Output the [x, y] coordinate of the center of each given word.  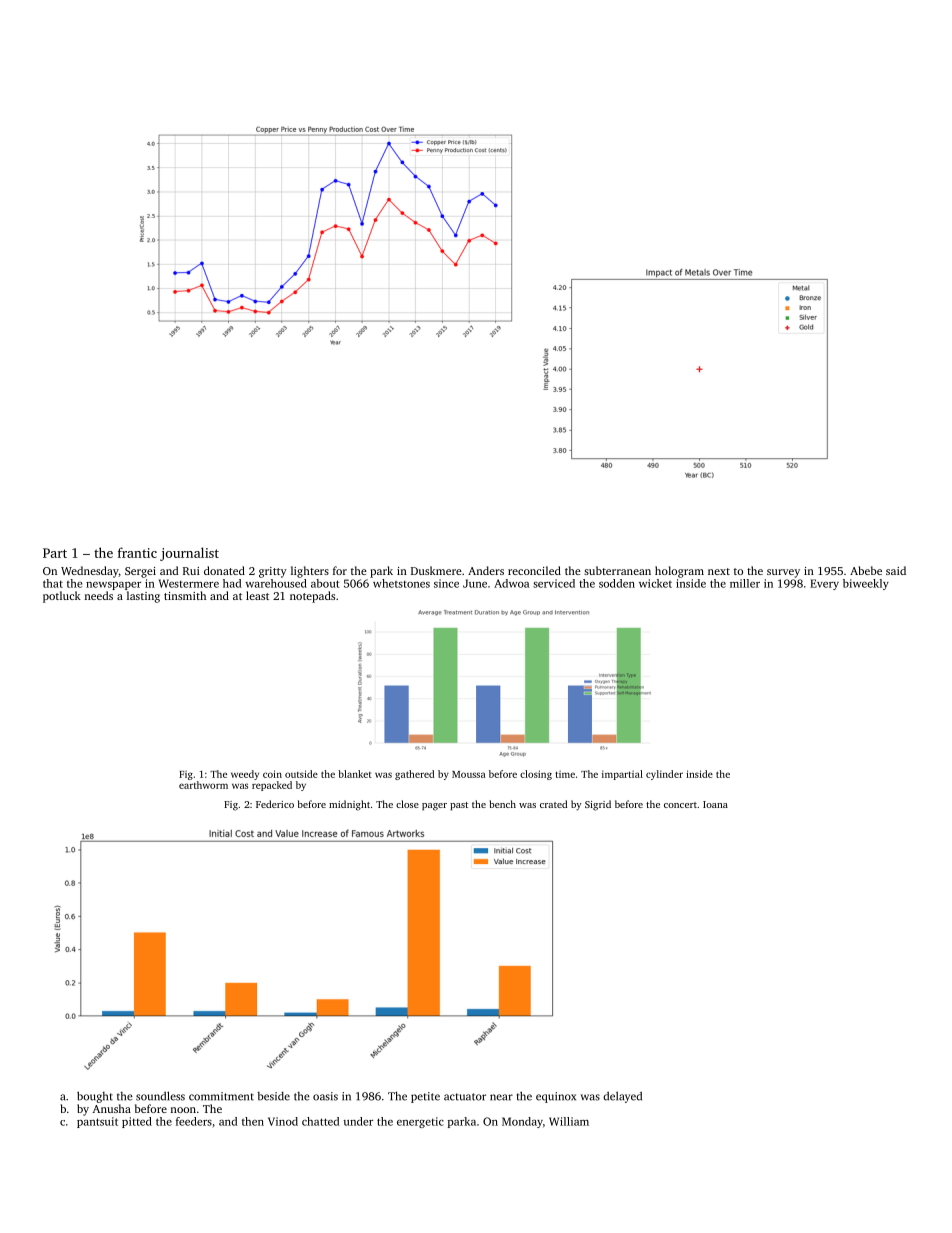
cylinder [664, 775]
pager [434, 807]
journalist [189, 554]
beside [273, 1096]
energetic [420, 1122]
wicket [655, 583]
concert [680, 805]
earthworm [203, 785]
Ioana [715, 804]
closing [536, 775]
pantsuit [97, 1122]
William [569, 1121]
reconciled [534, 570]
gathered [414, 775]
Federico [275, 804]
